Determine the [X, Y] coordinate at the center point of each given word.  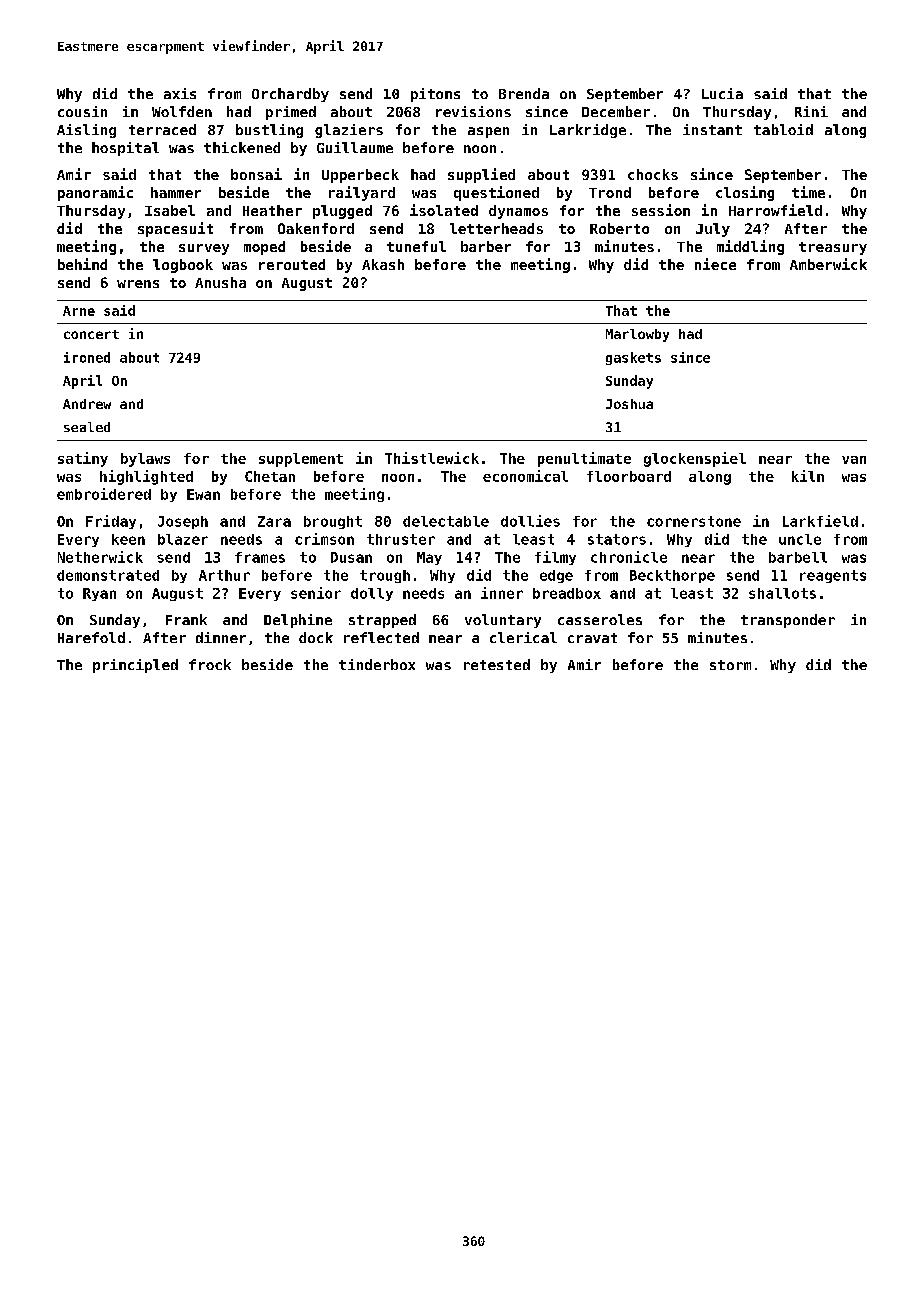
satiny [83, 459]
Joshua [629, 404]
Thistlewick [432, 458]
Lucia [722, 93]
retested [497, 664]
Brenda [524, 93]
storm [730, 665]
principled [135, 666]
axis [180, 93]
